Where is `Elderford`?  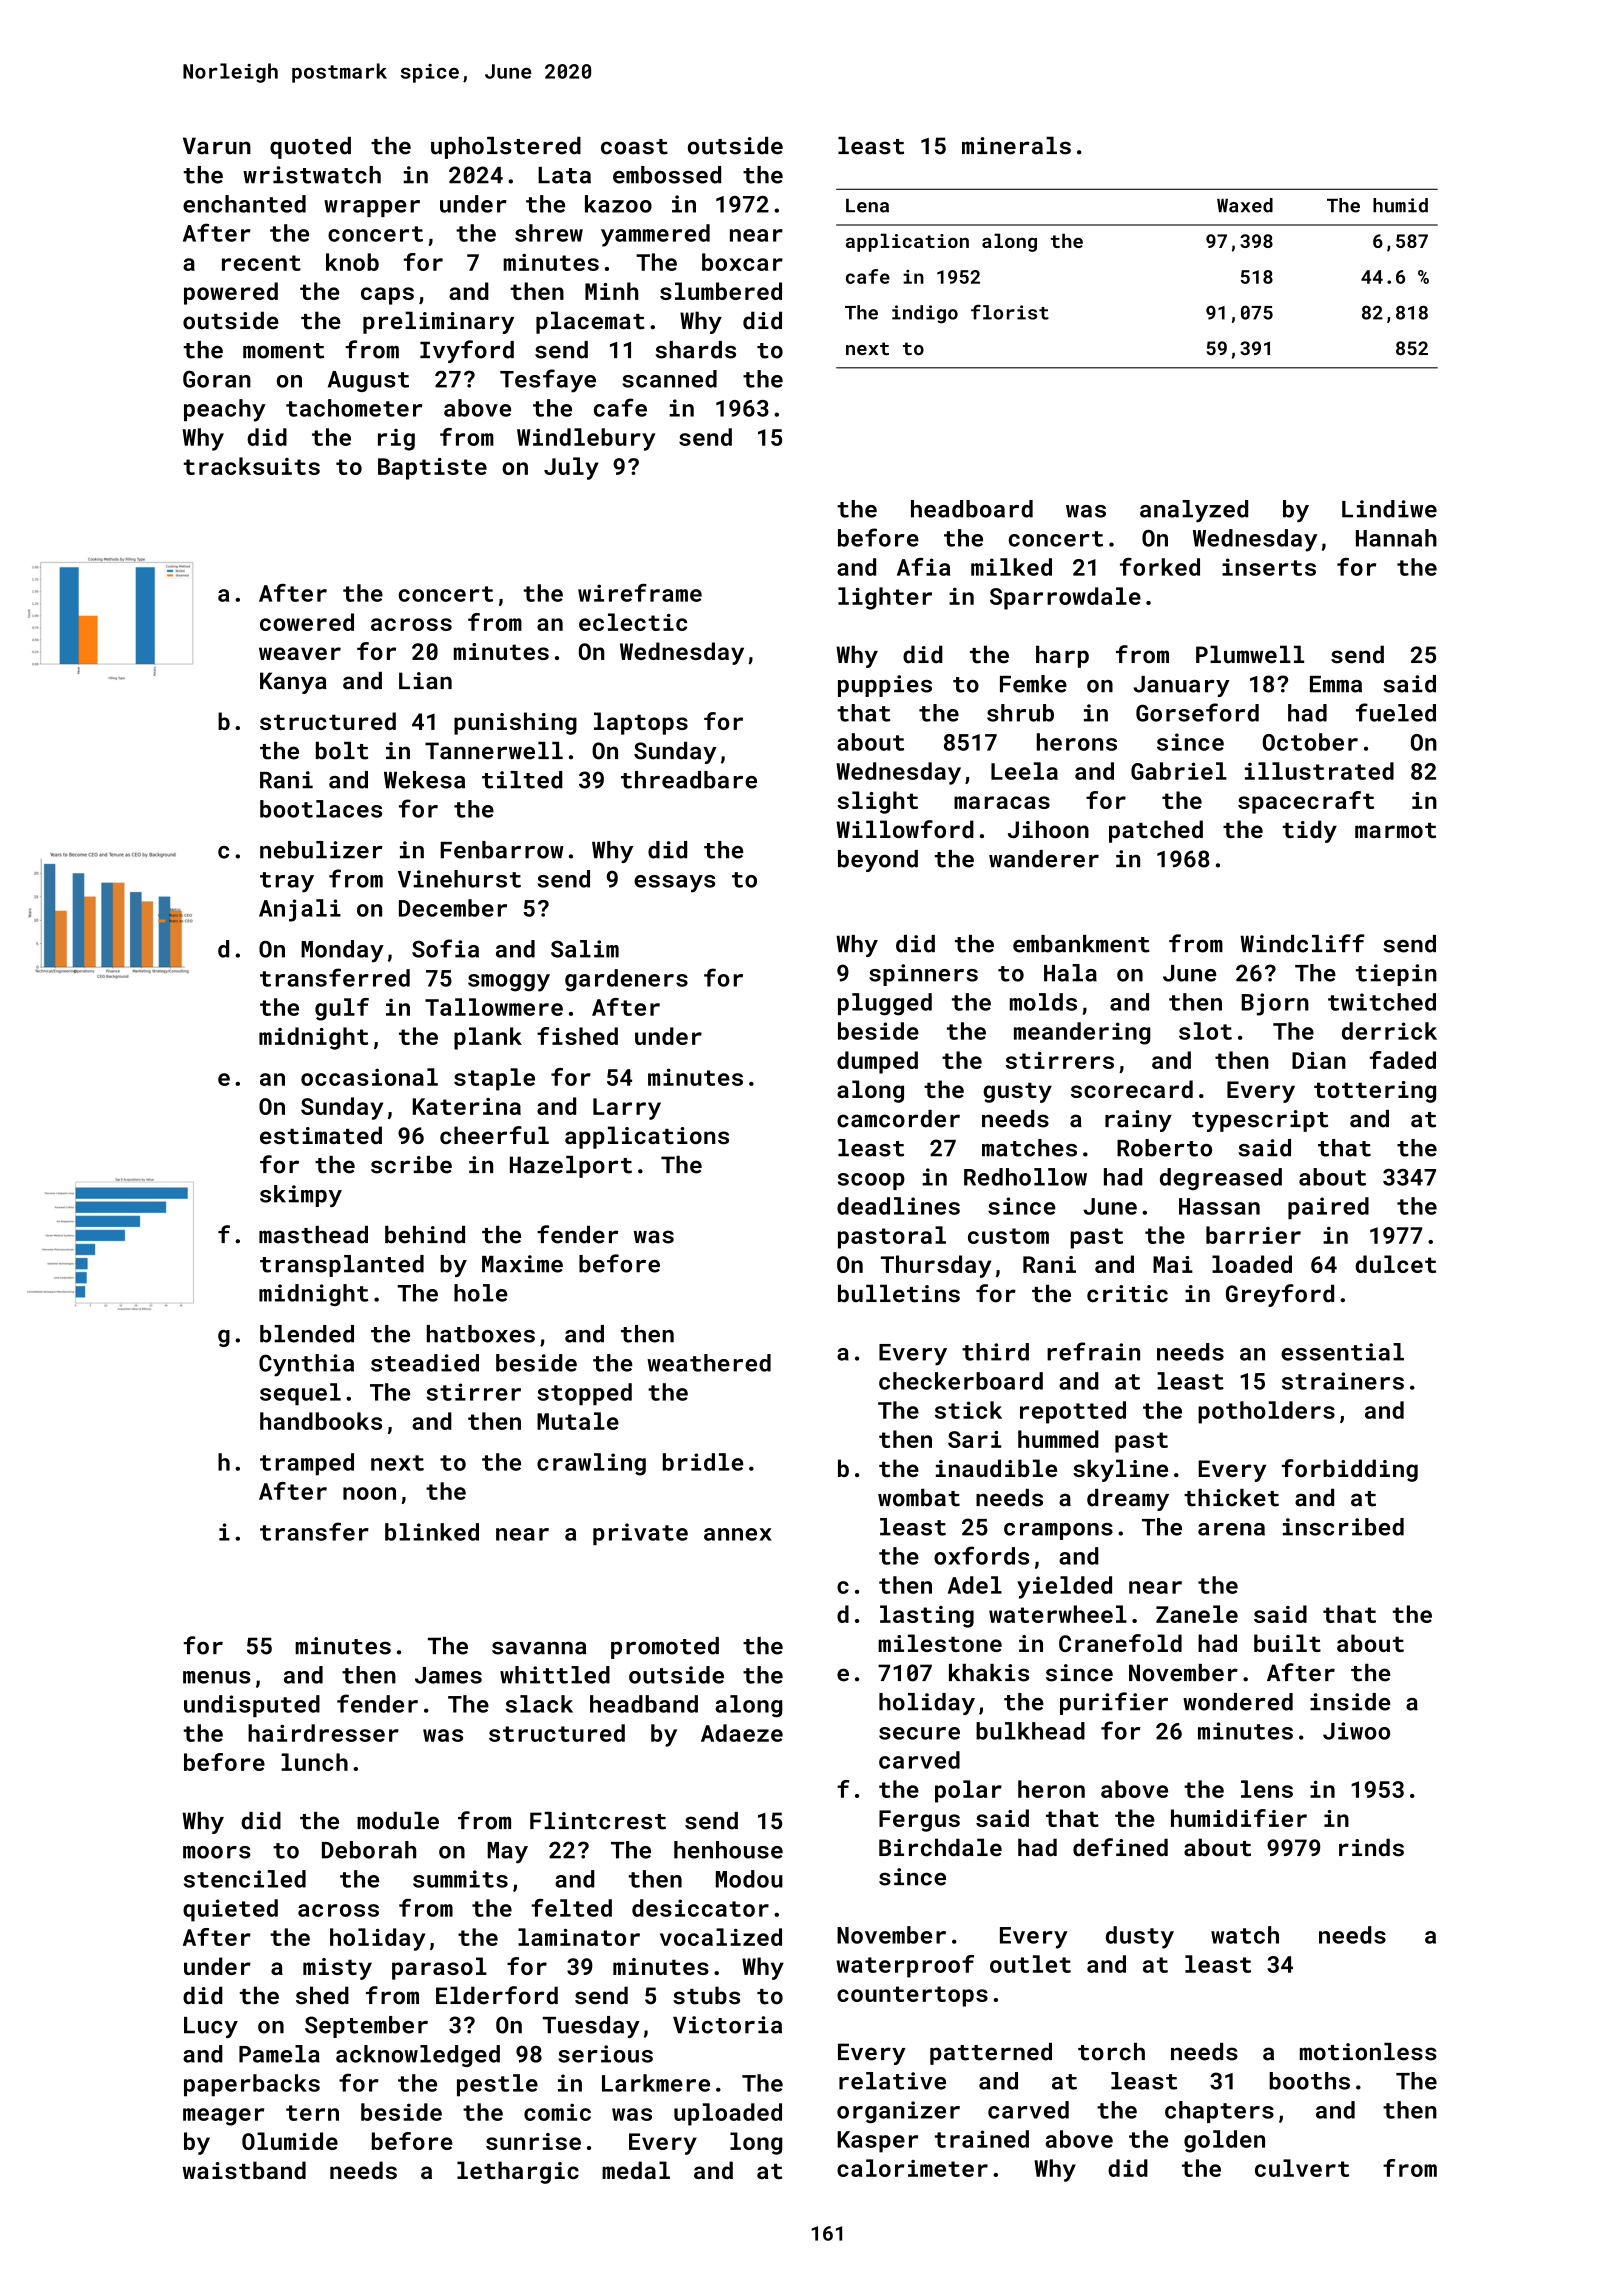
Elderford is located at coordinates (497, 1995).
